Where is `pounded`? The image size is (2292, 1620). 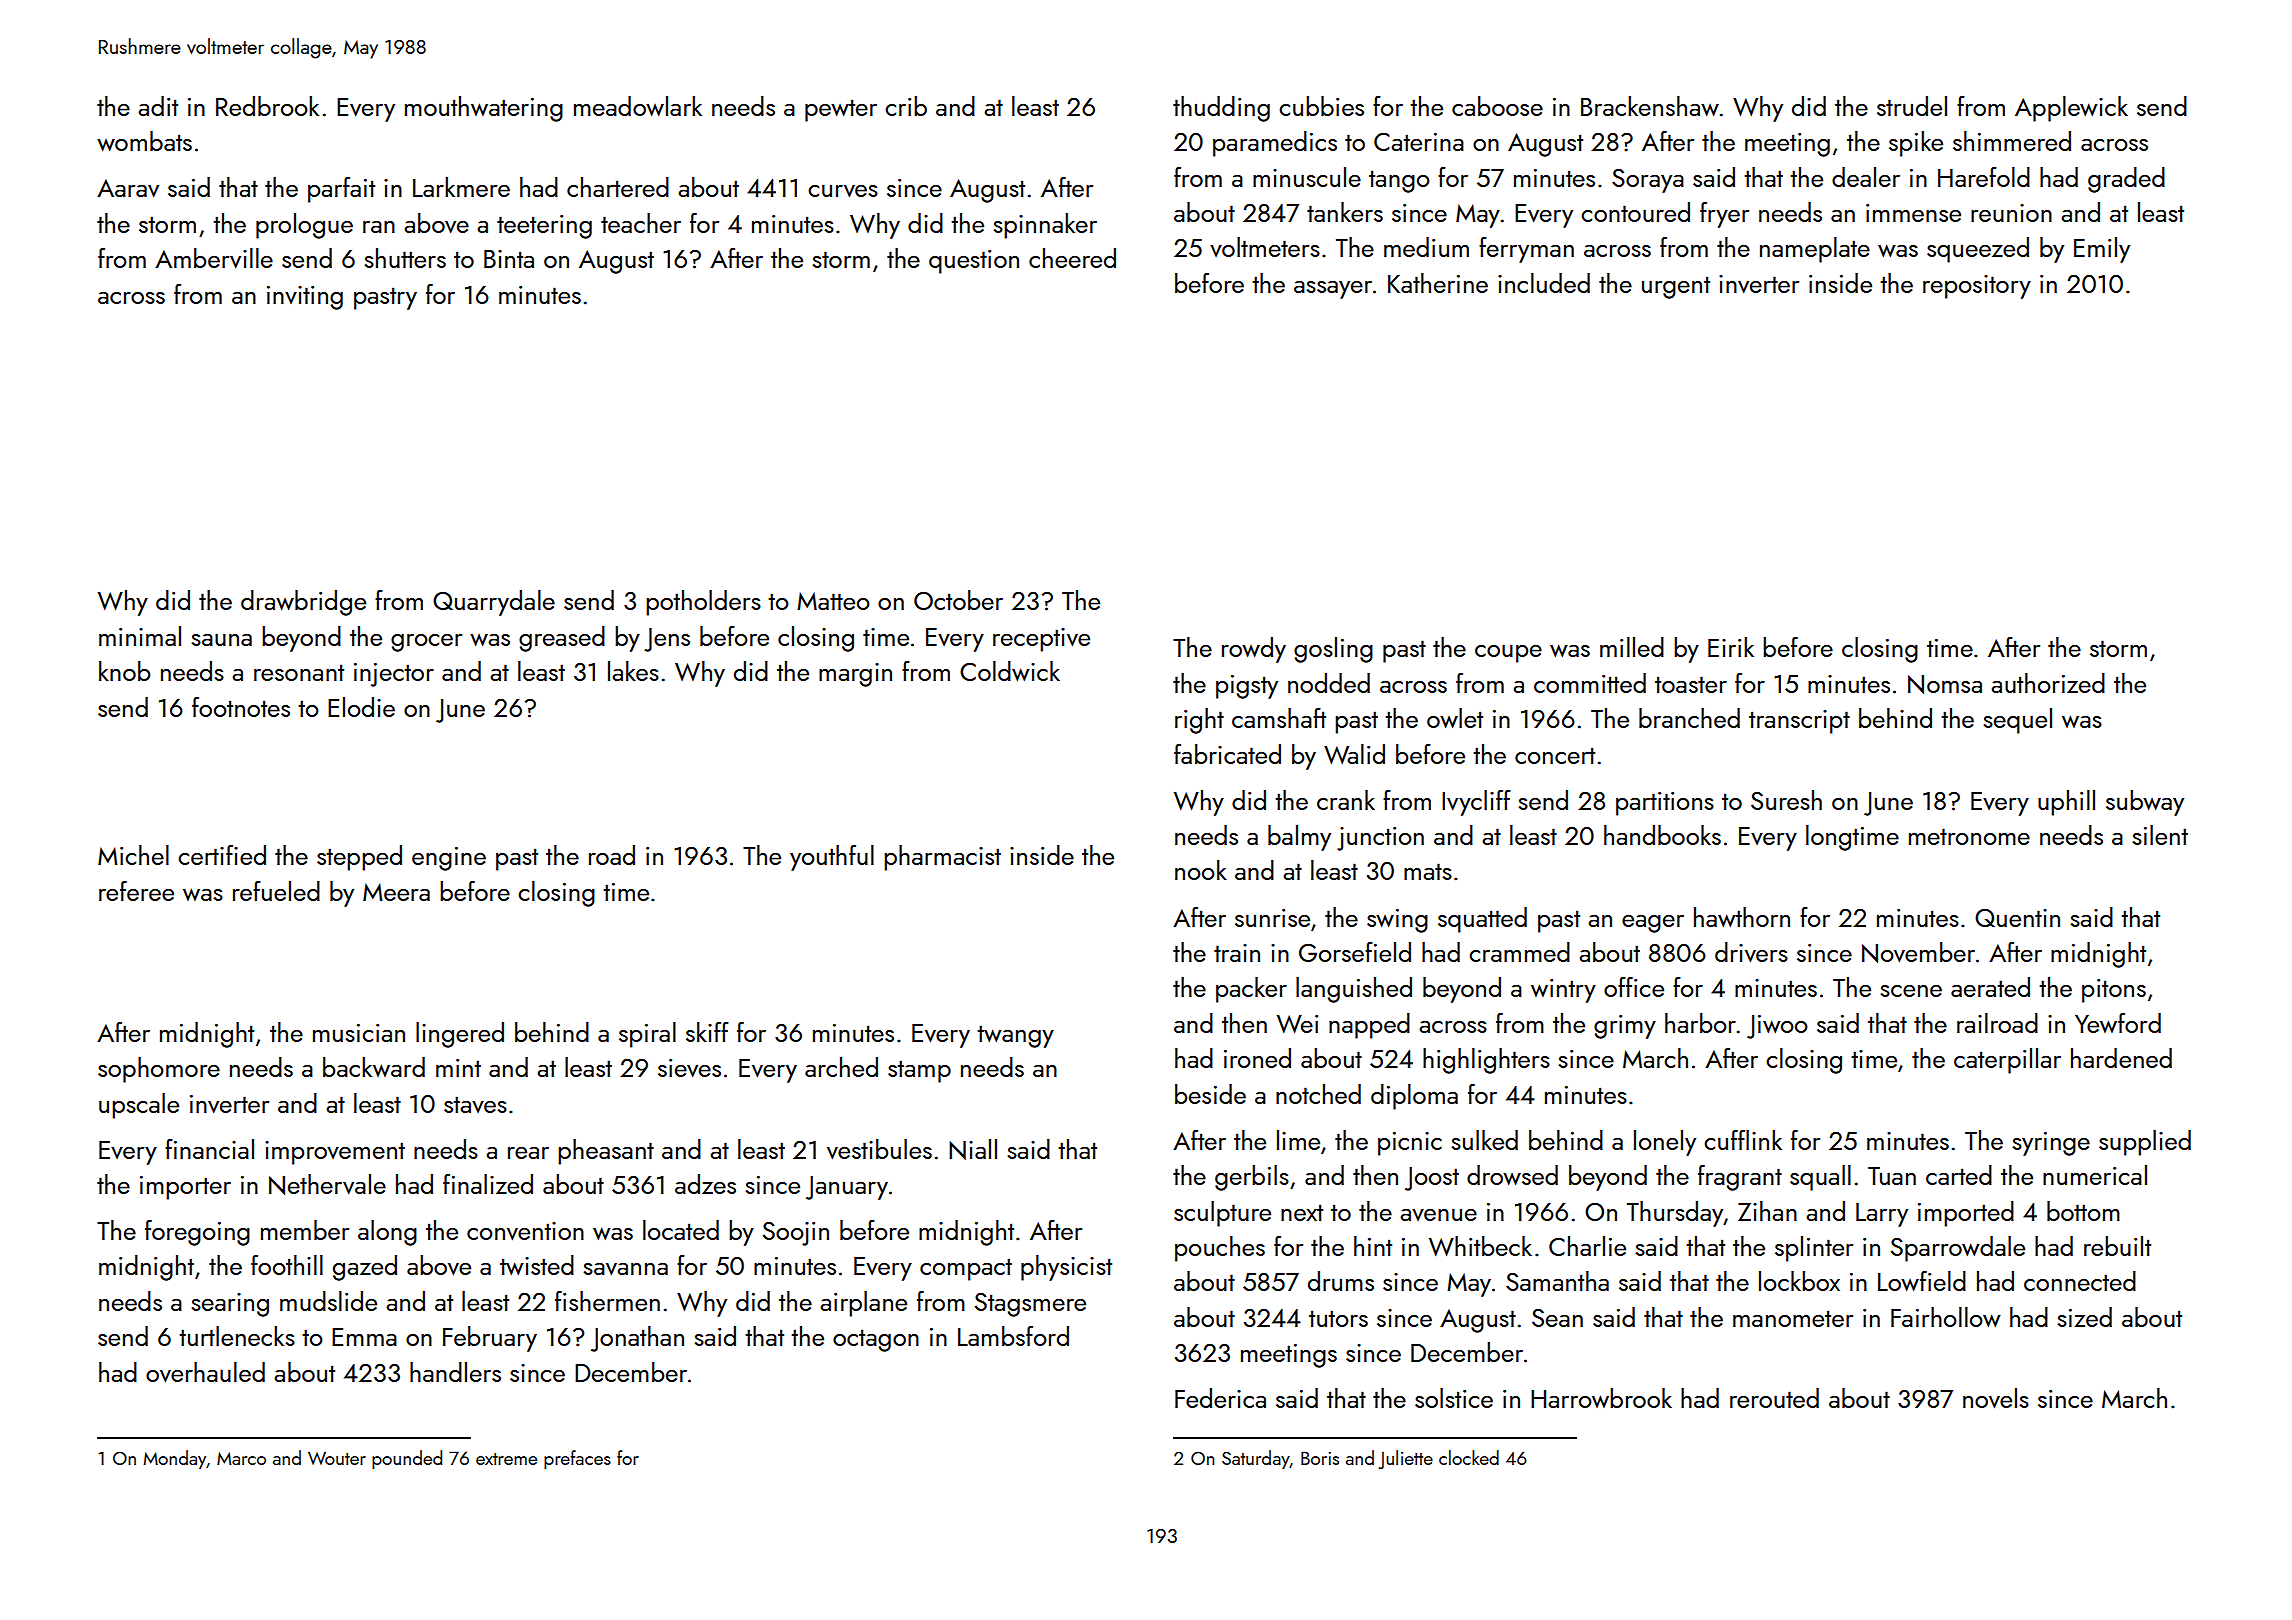
pounded is located at coordinates (407, 1459).
